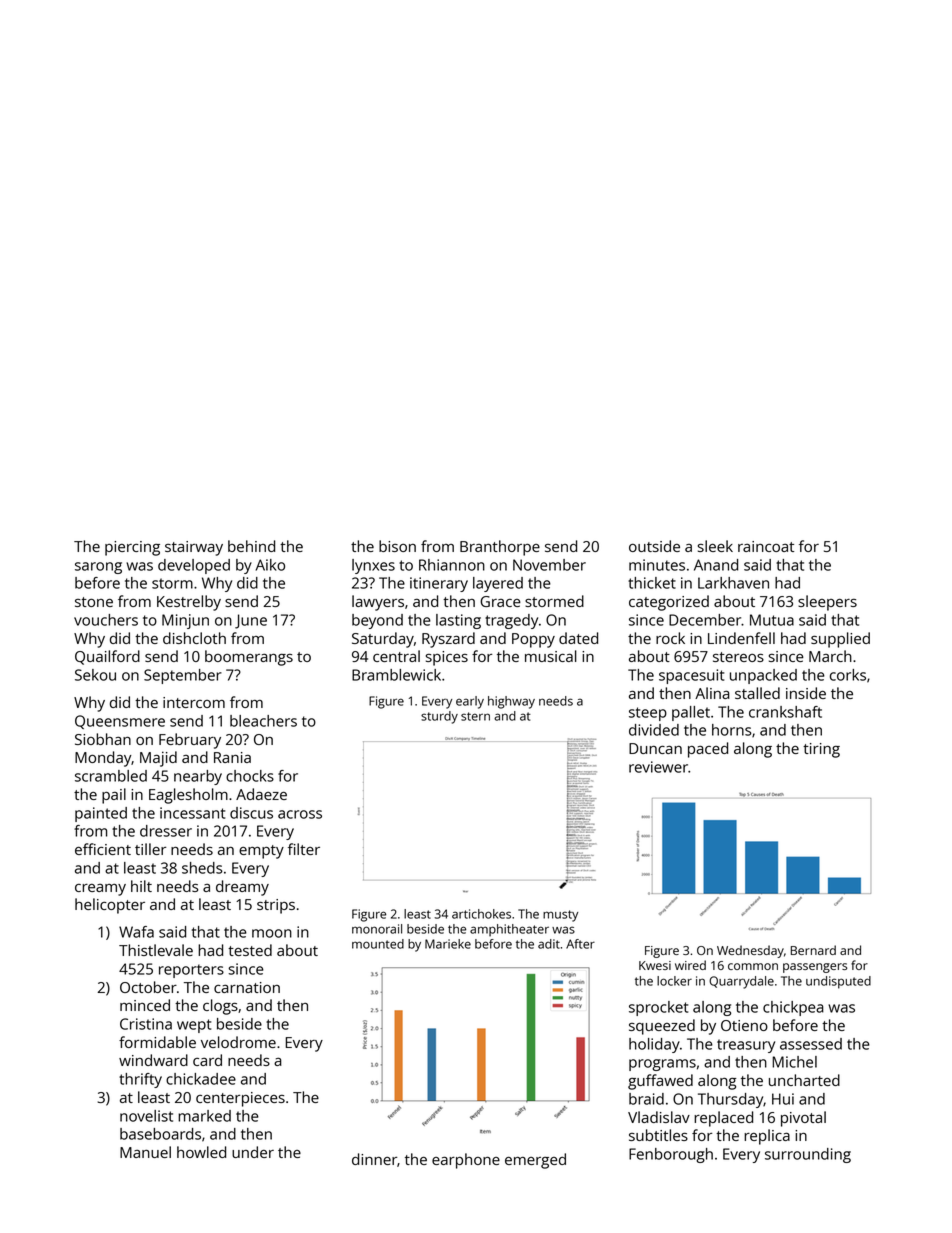  I want to click on reviewer, so click(658, 767).
